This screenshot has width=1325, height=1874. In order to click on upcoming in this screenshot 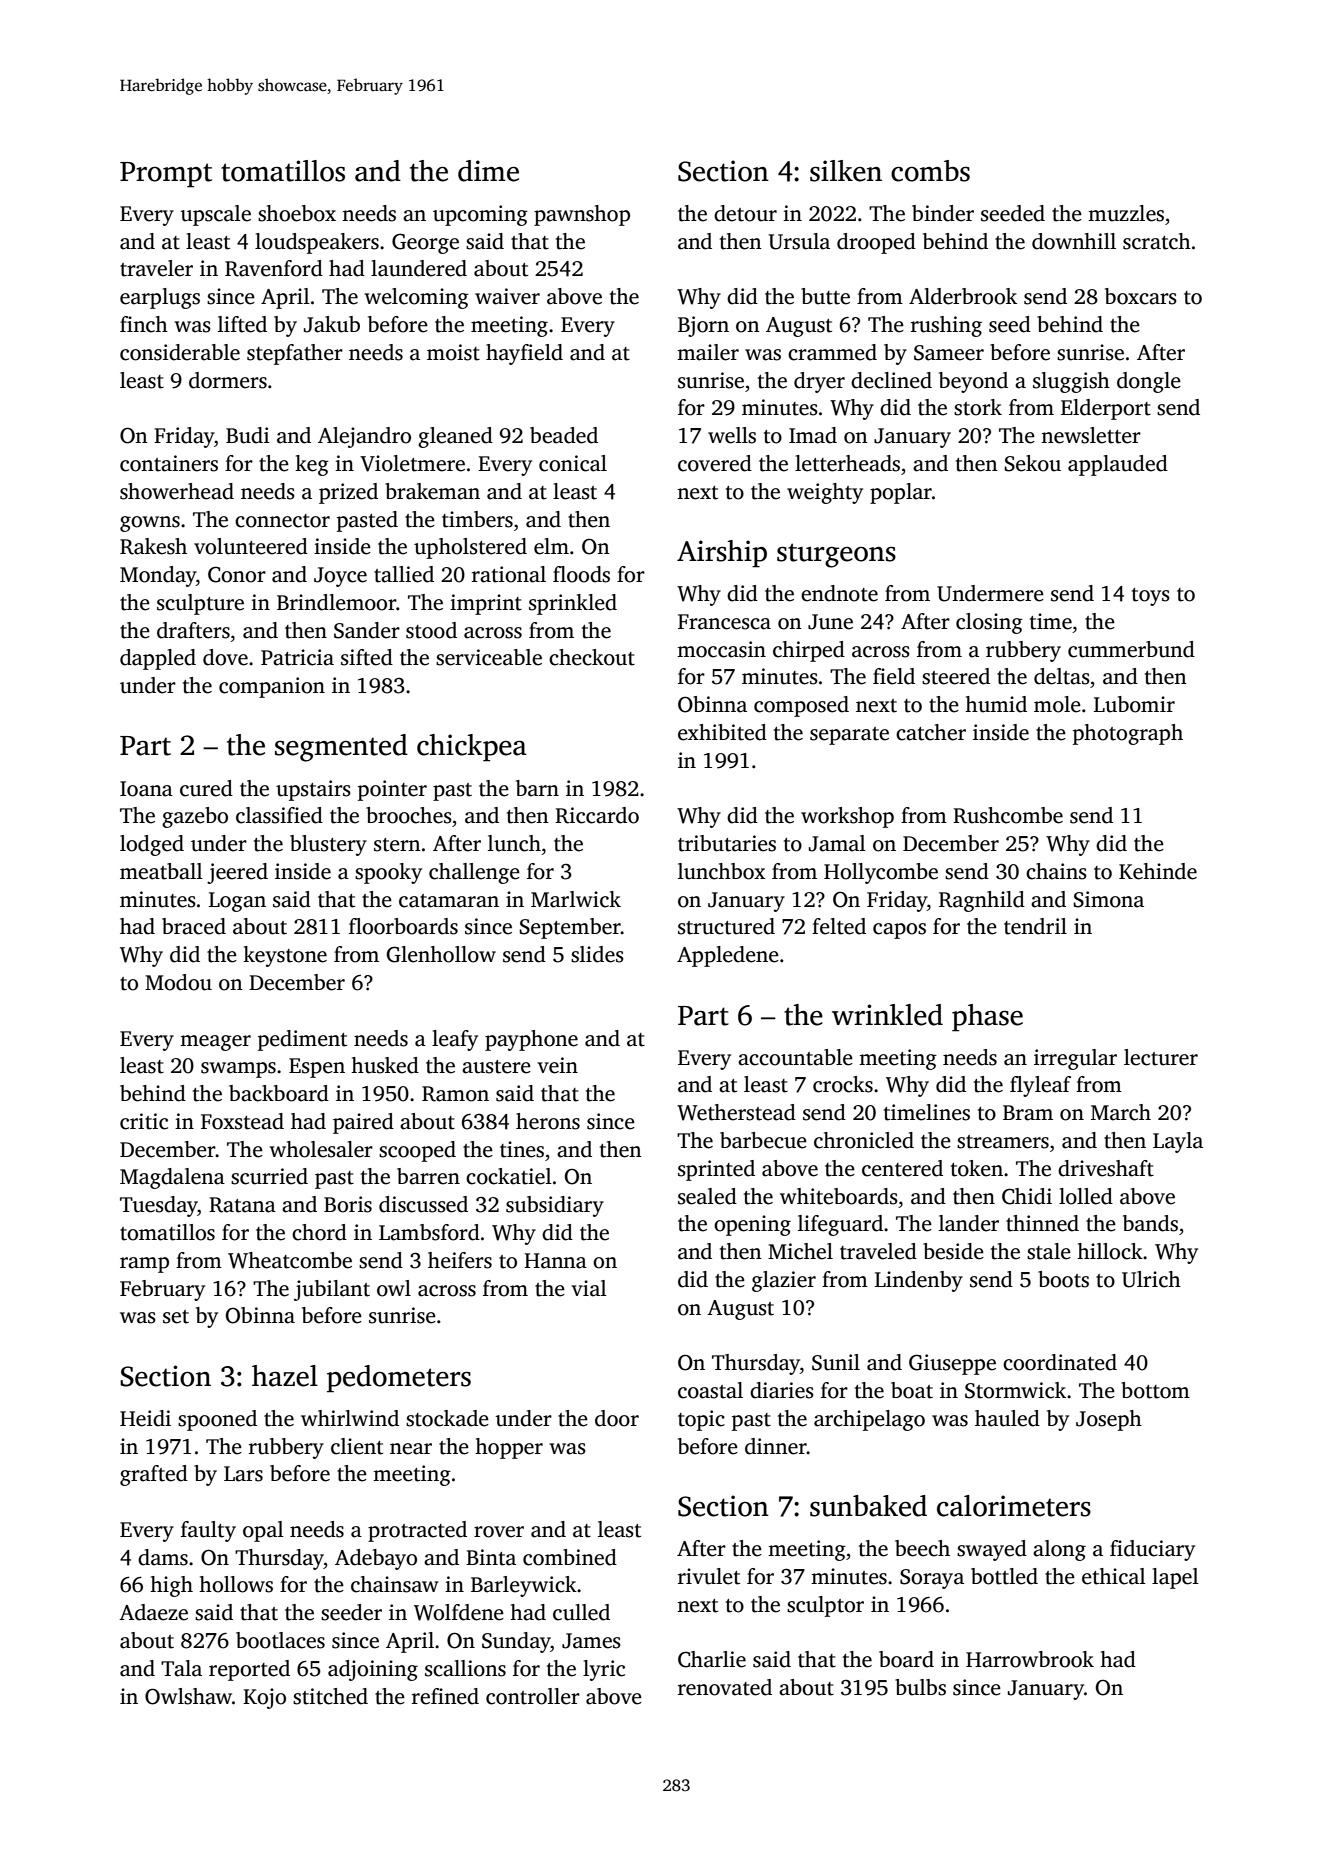, I will do `click(480, 215)`.
